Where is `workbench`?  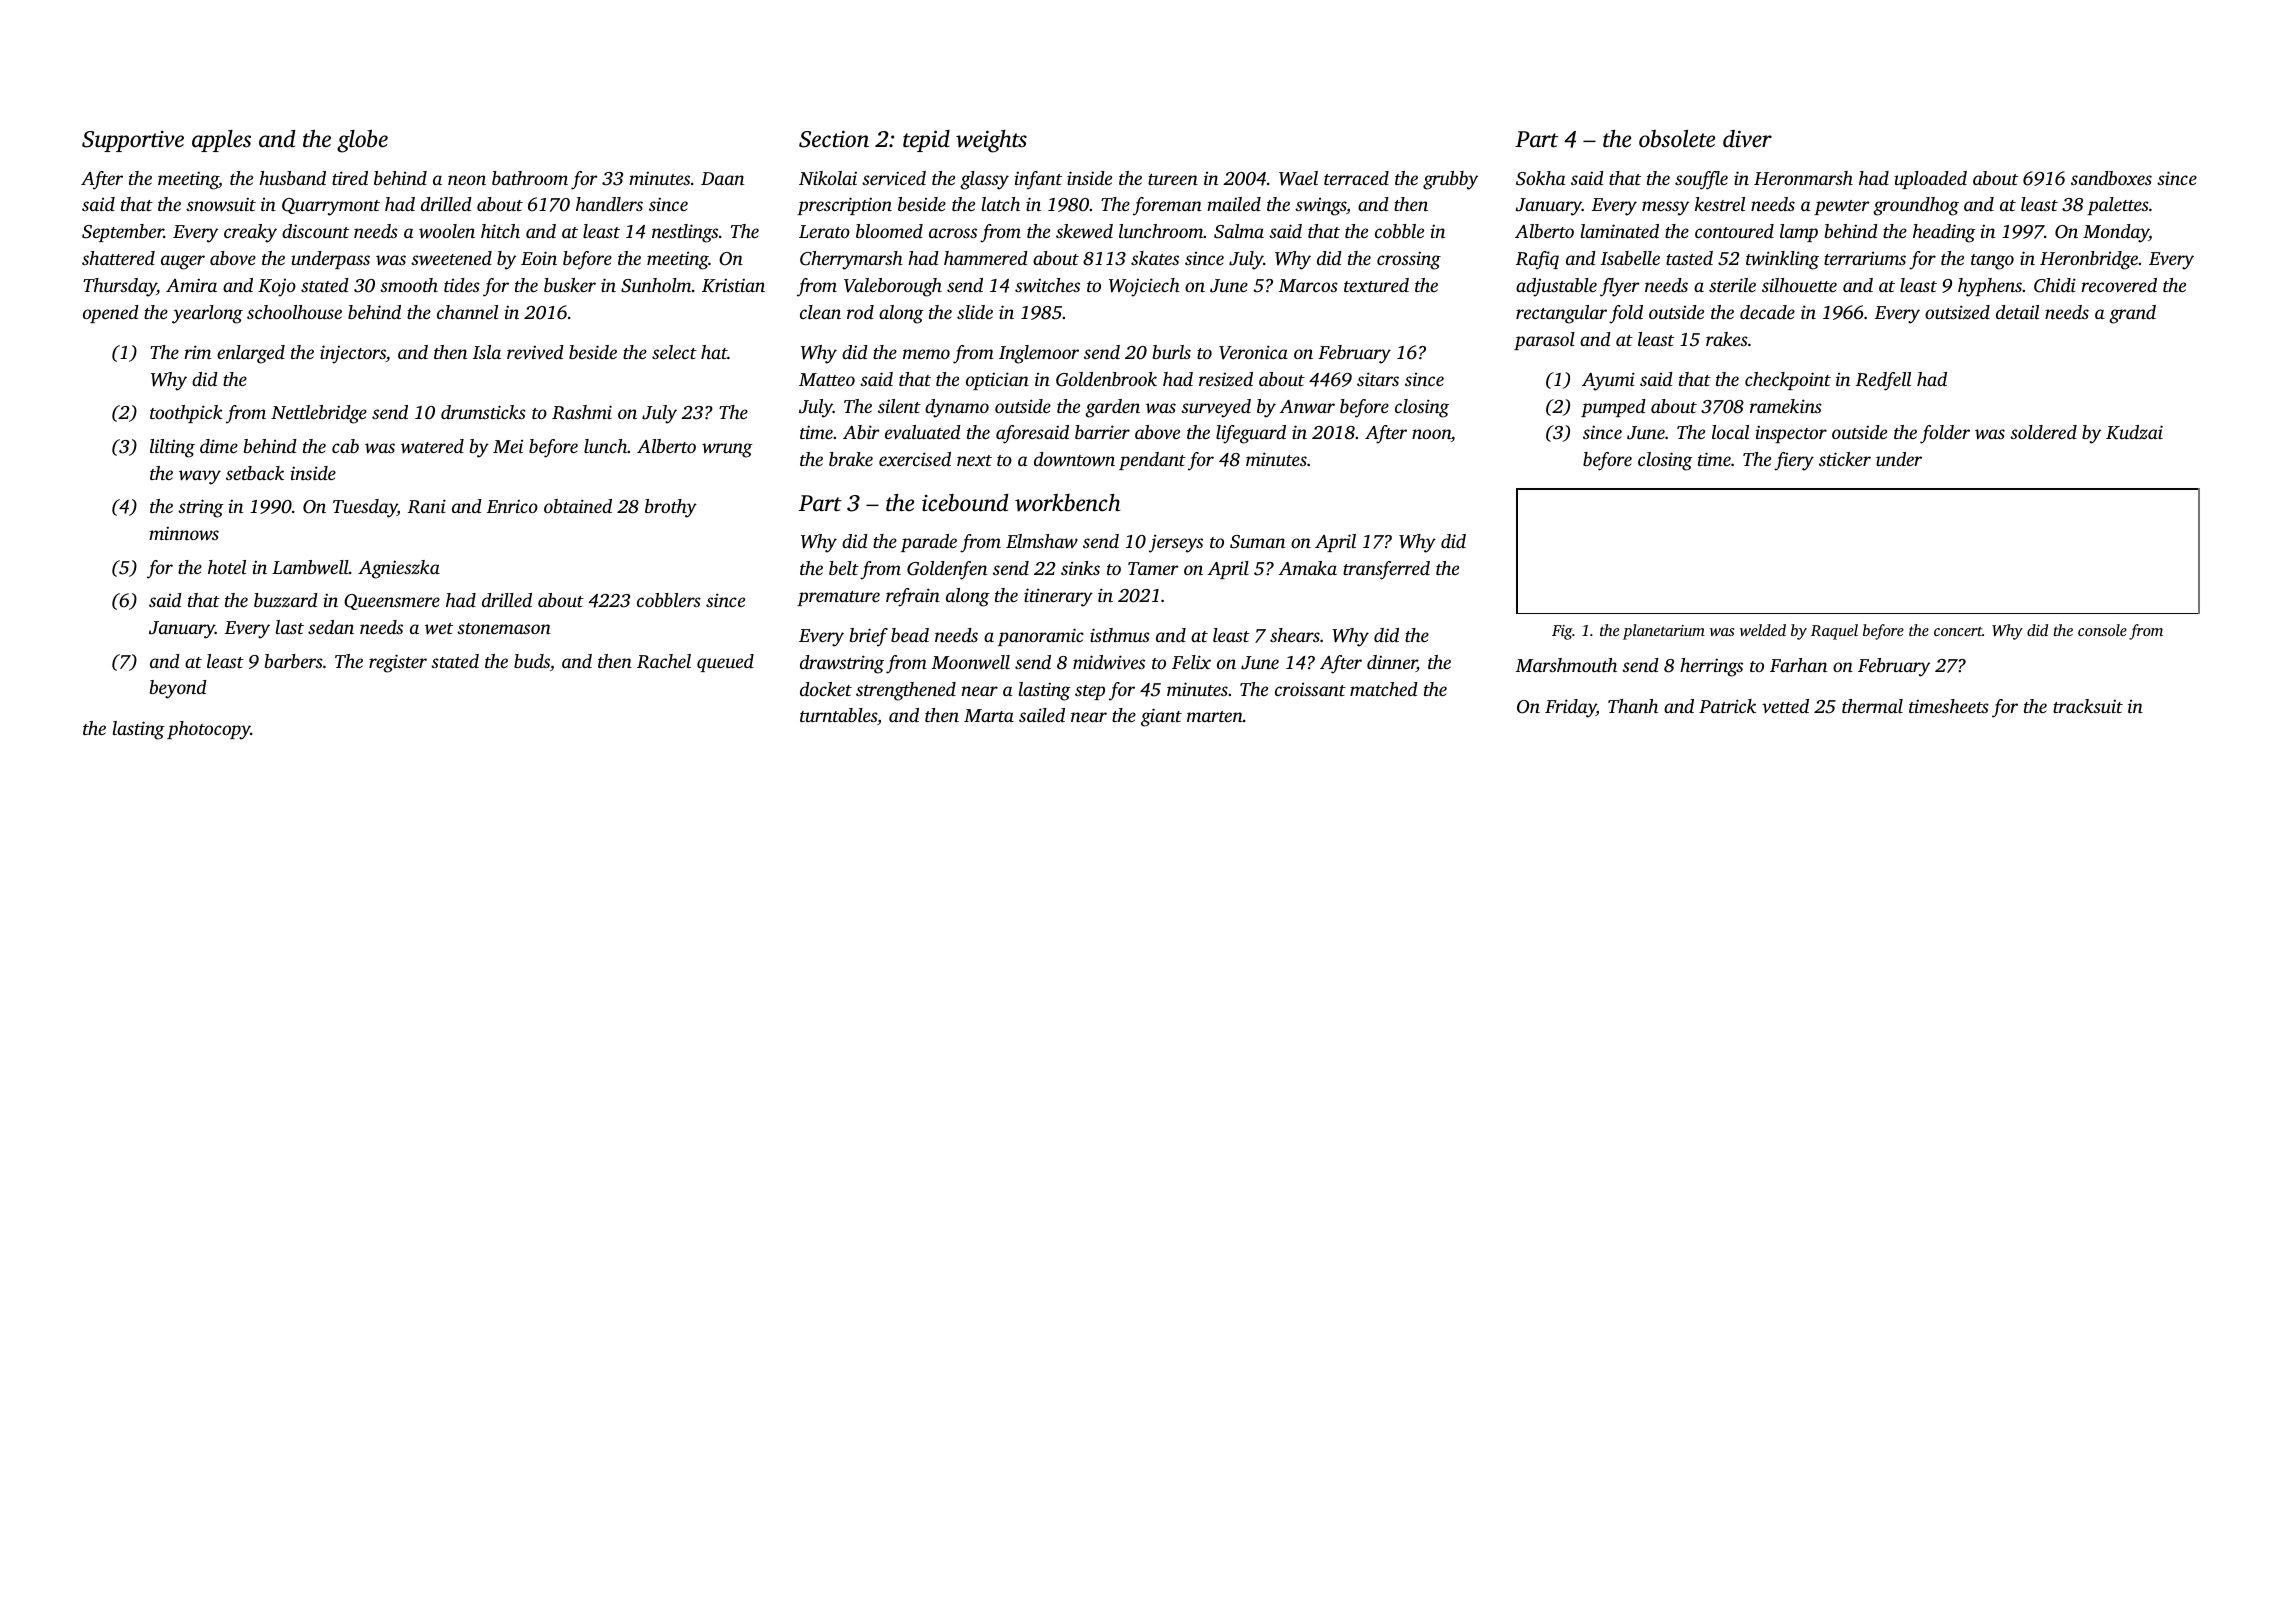
workbench is located at coordinates (1067, 503).
